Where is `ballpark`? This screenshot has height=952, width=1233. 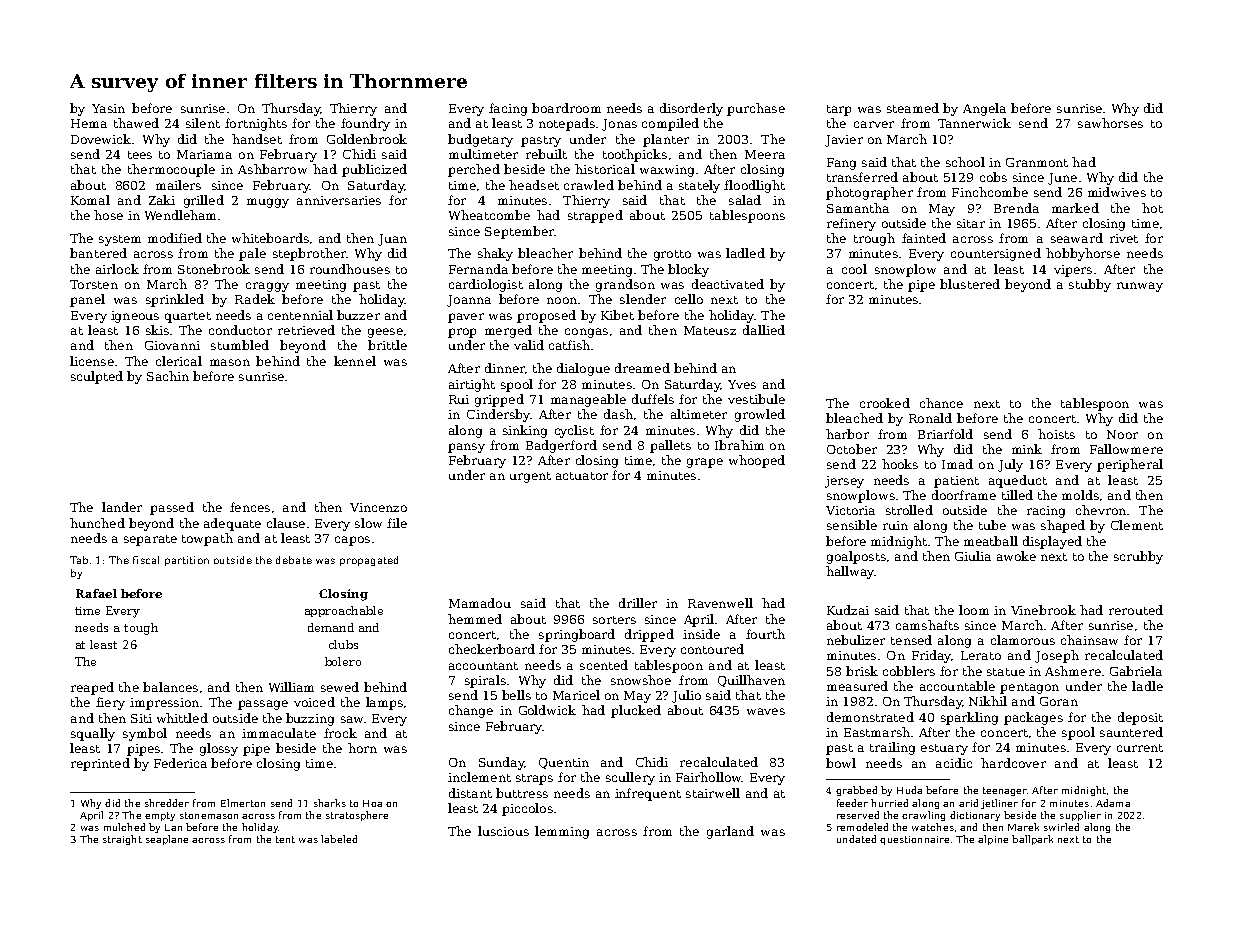
ballpark is located at coordinates (1032, 840).
